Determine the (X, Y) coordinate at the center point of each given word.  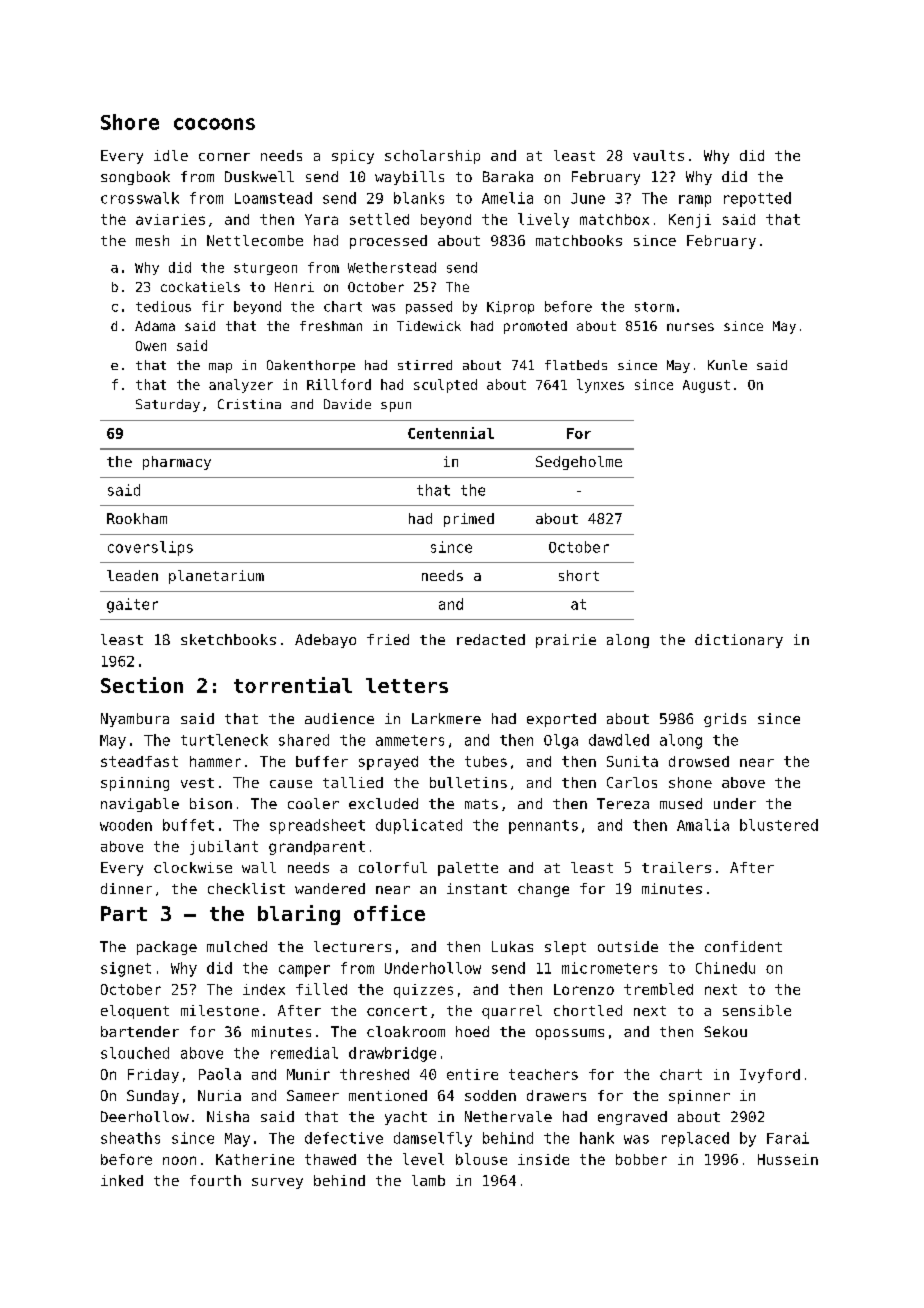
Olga (561, 741)
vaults (658, 155)
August (706, 386)
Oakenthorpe (311, 366)
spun (396, 407)
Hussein (788, 1159)
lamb (428, 1180)
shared (304, 740)
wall (259, 867)
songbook (135, 178)
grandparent (317, 848)
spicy (353, 157)
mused (681, 803)
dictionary (739, 641)
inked (122, 1180)
